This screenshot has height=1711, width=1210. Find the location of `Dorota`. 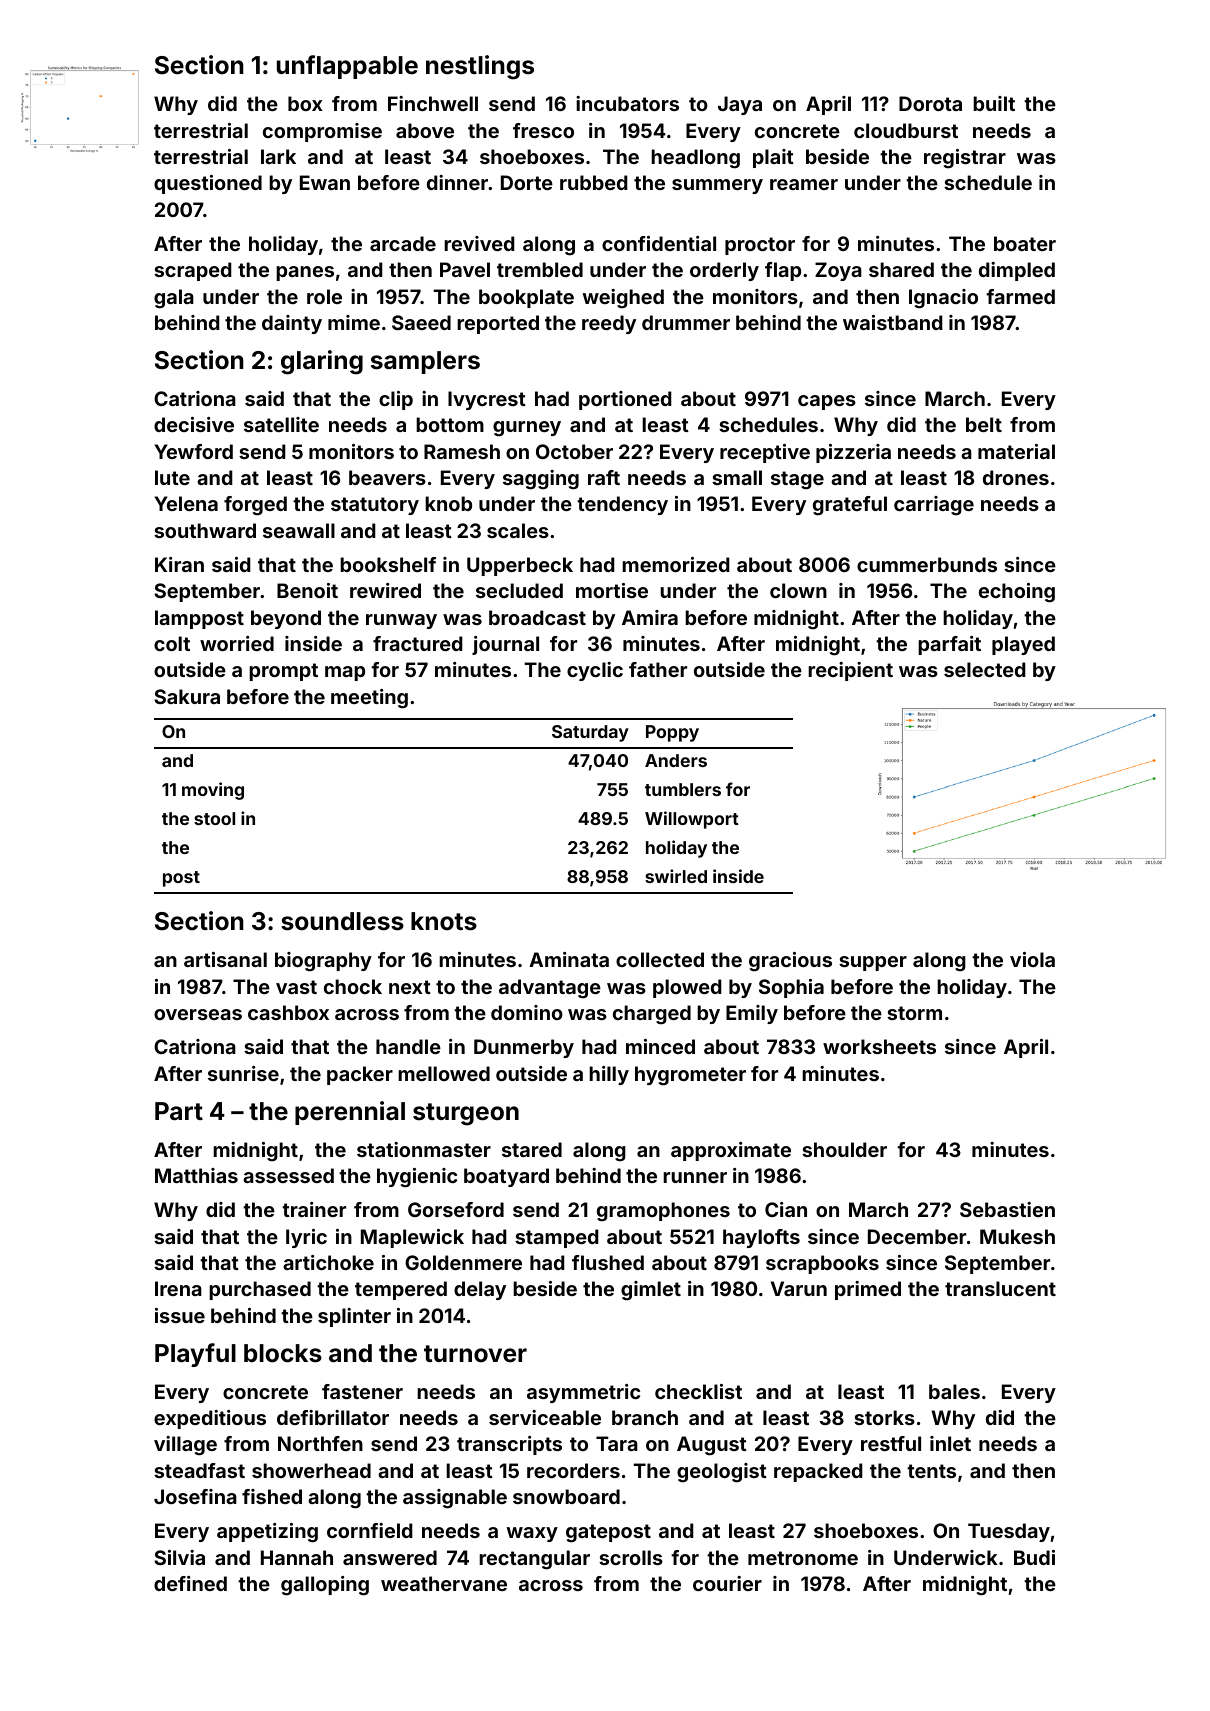

Dorota is located at coordinates (930, 103).
